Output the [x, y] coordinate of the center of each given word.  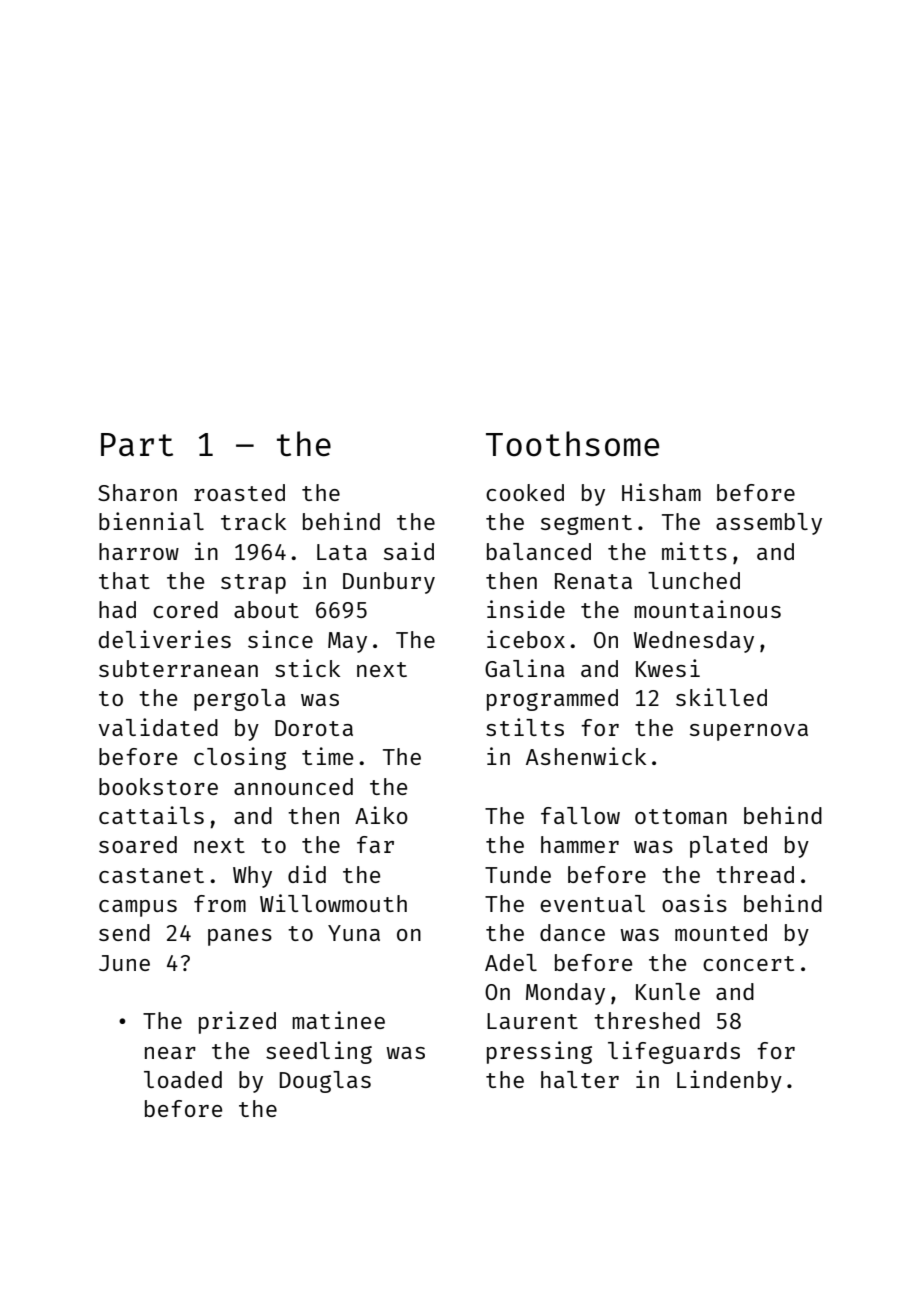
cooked [525, 492]
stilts [525, 727]
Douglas [325, 1082]
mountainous [707, 609]
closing [240, 758]
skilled [721, 697]
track [253, 521]
